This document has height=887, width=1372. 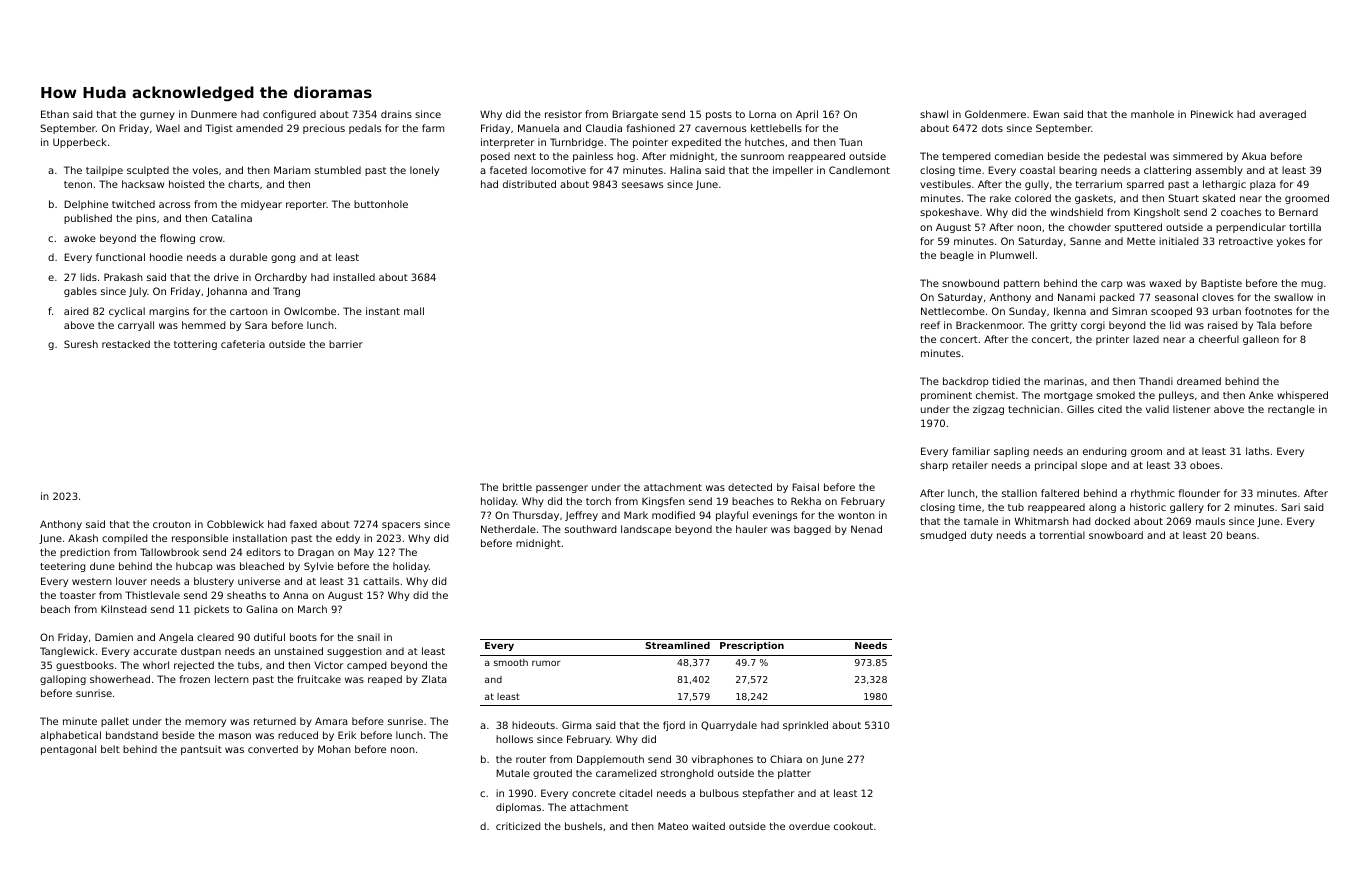 I want to click on router, so click(x=531, y=759).
